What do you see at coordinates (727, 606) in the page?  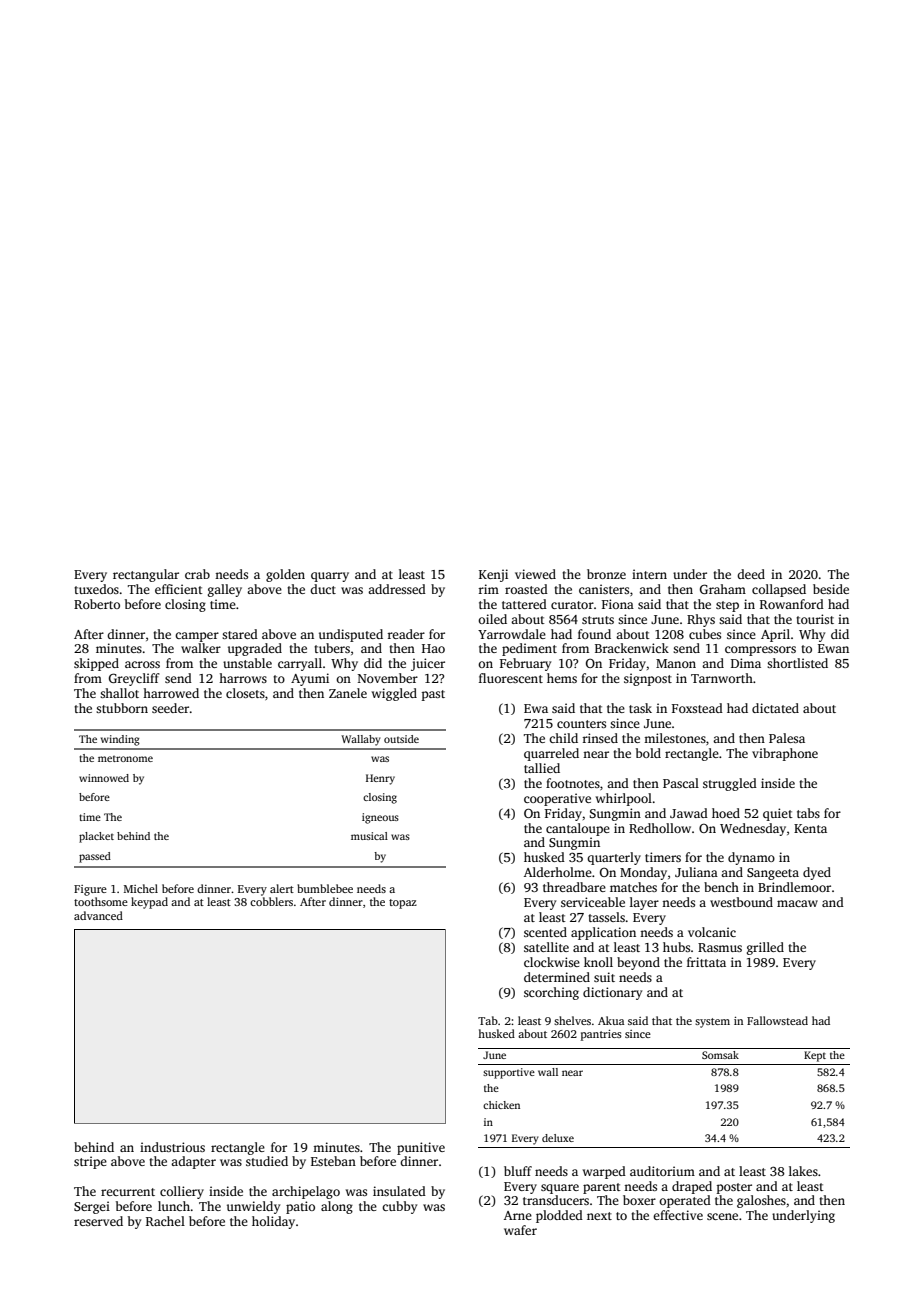 I see `step` at bounding box center [727, 606].
